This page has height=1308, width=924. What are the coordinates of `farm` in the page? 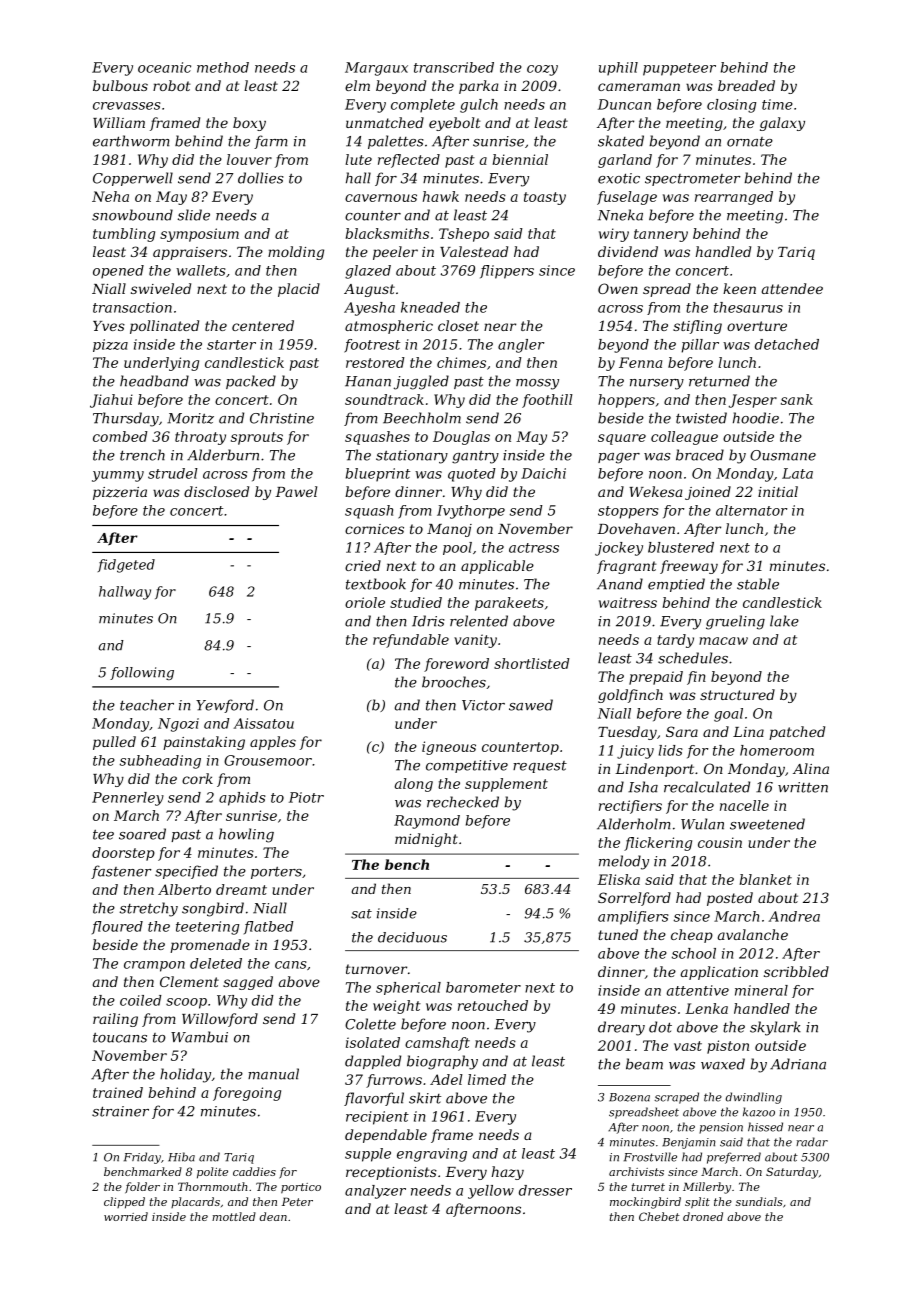 It's located at (270, 142).
